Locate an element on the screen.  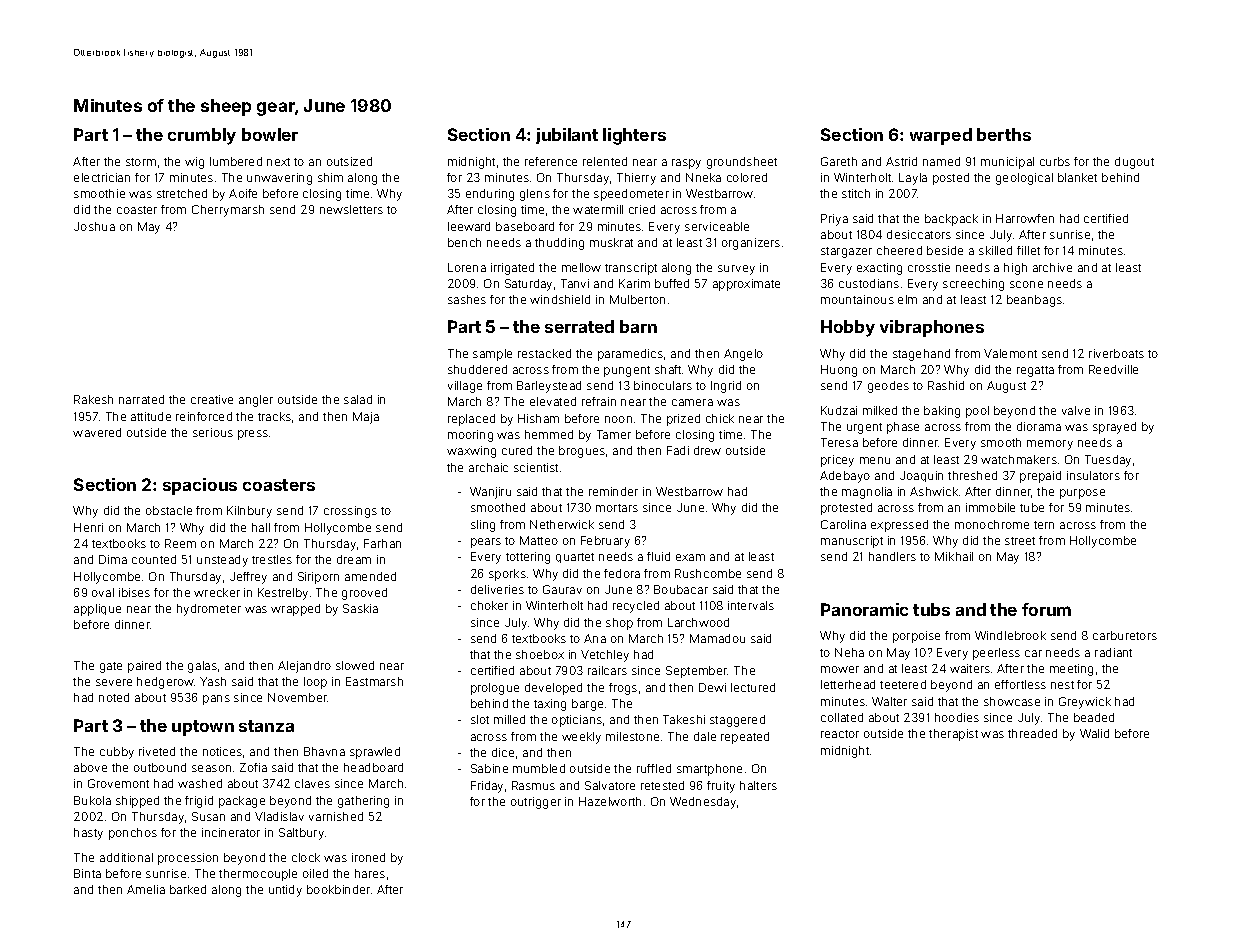
electrician is located at coordinates (102, 177).
